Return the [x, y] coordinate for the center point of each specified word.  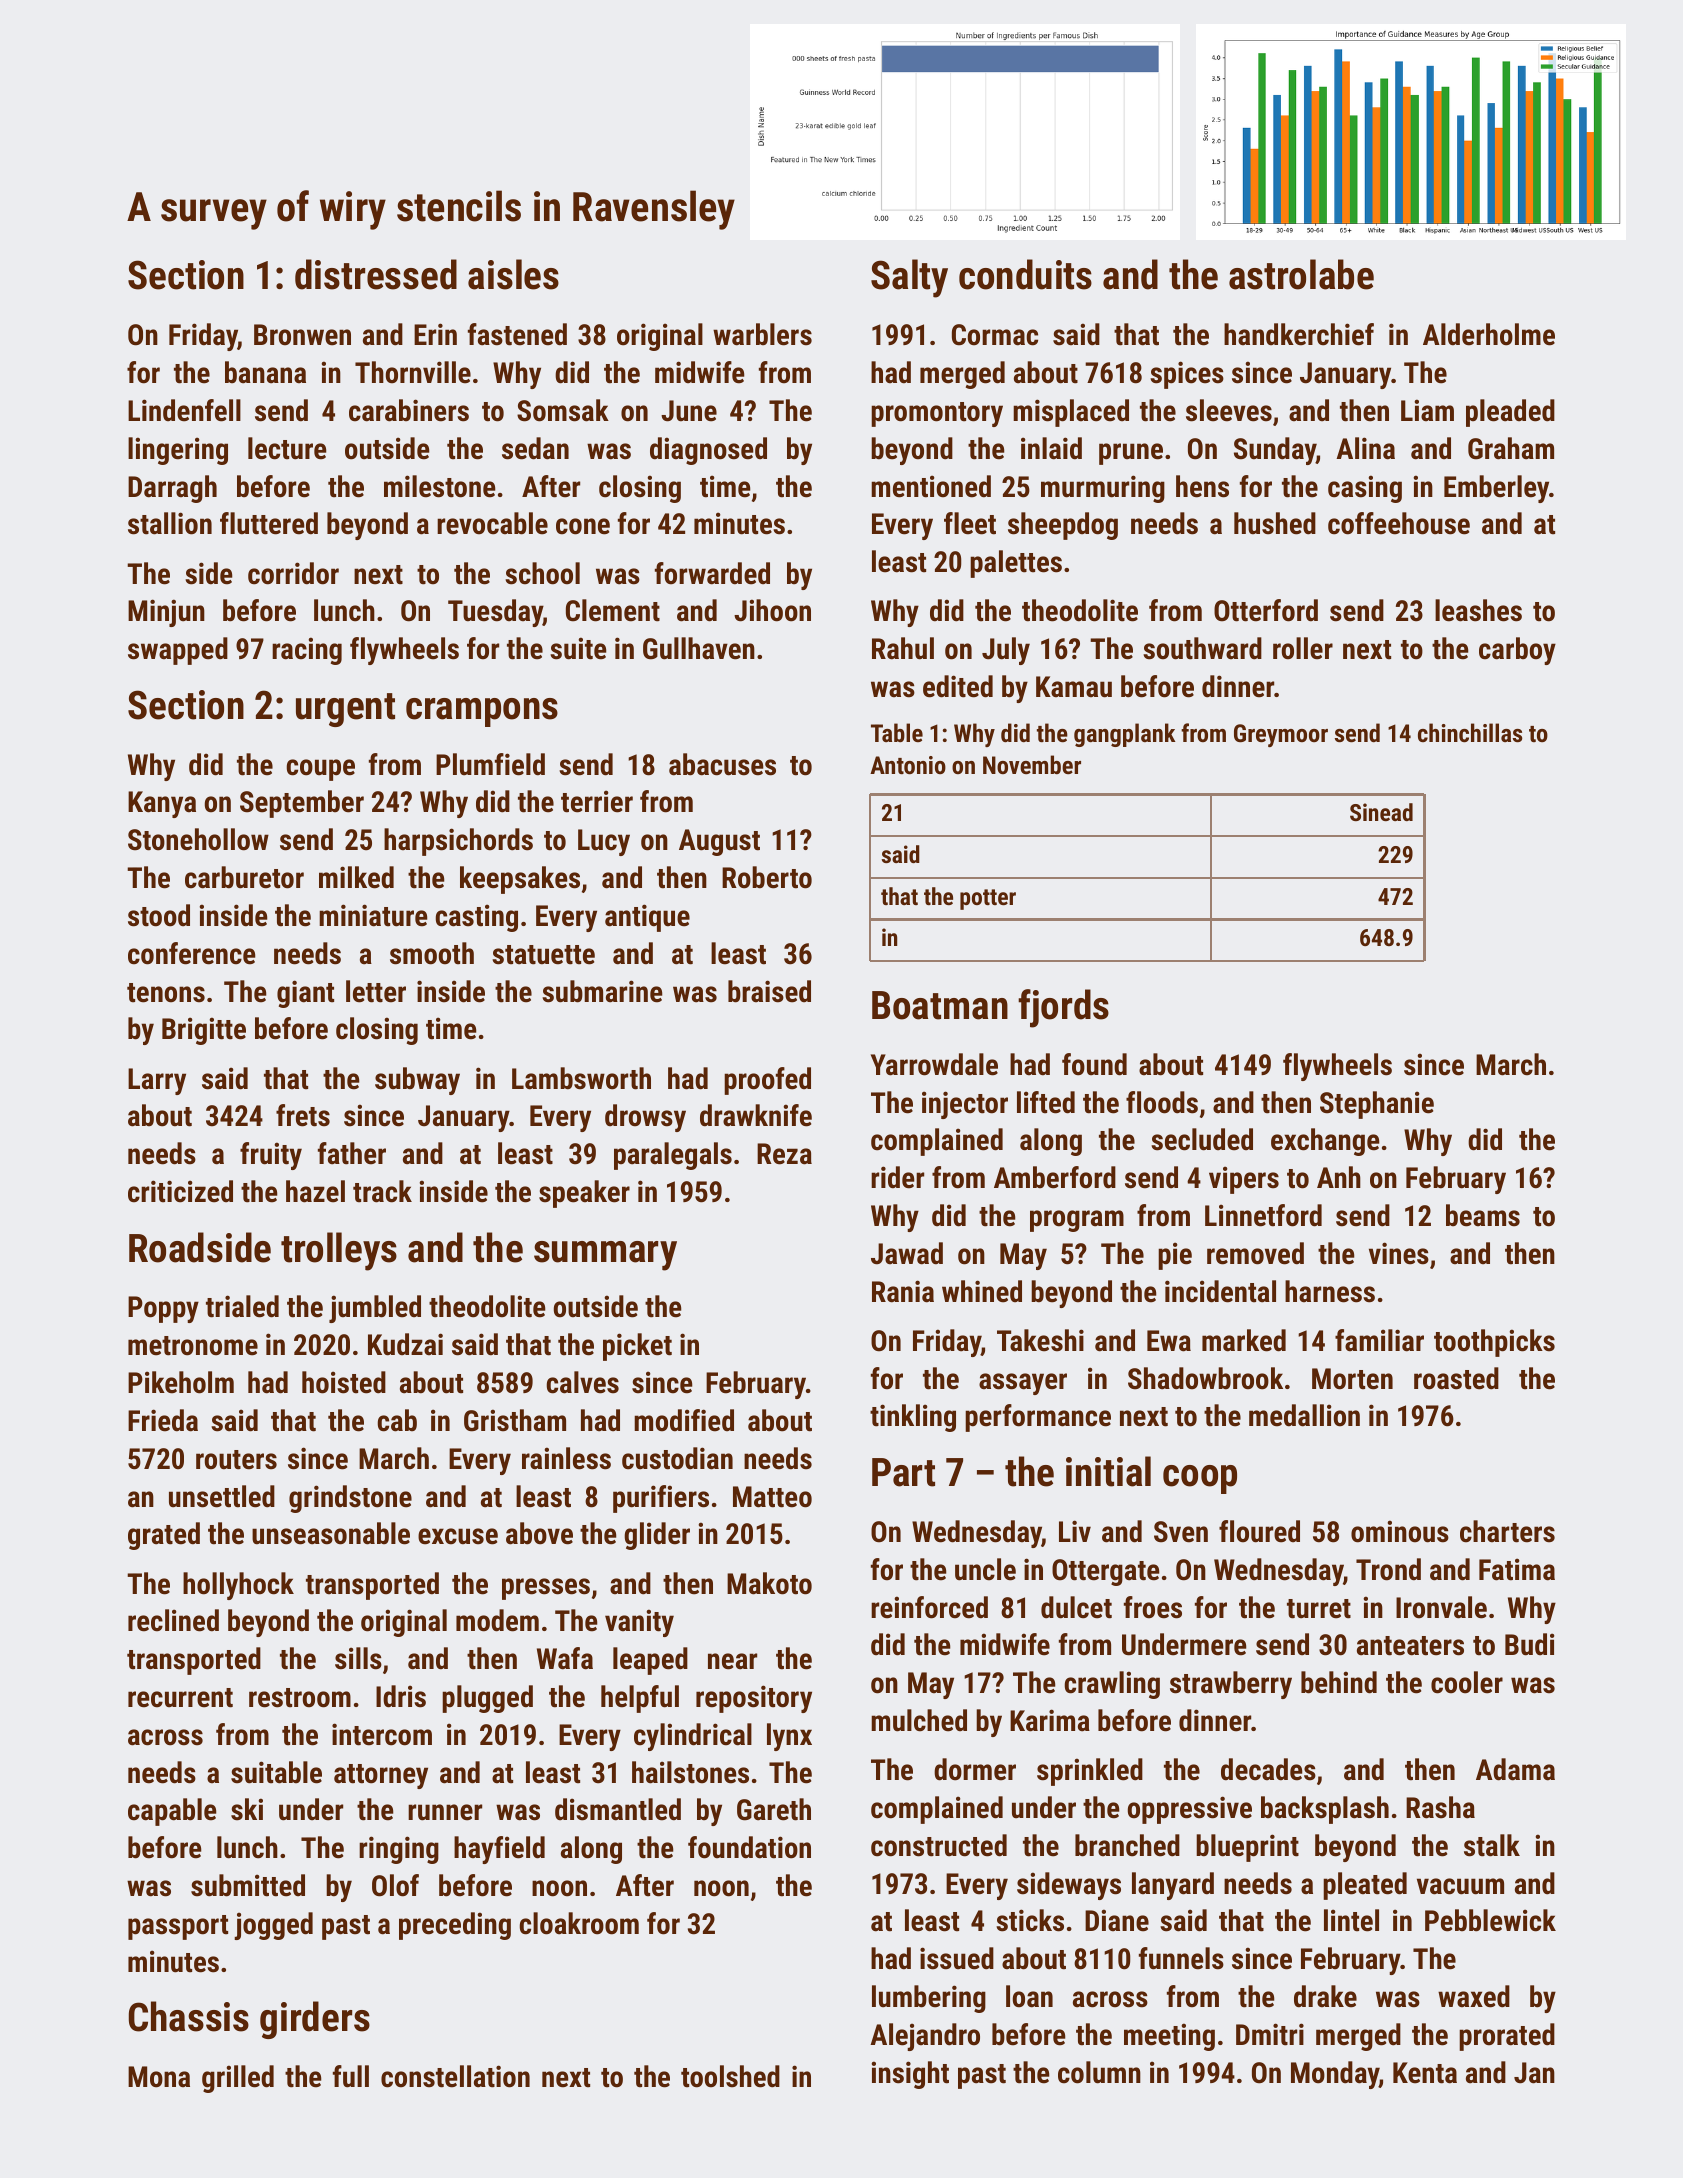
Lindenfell [184, 410]
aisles [513, 274]
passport [178, 1927]
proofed [767, 1081]
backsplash [1325, 1810]
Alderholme [1489, 334]
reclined [173, 1620]
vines [1399, 1253]
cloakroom [579, 1923]
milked [356, 877]
